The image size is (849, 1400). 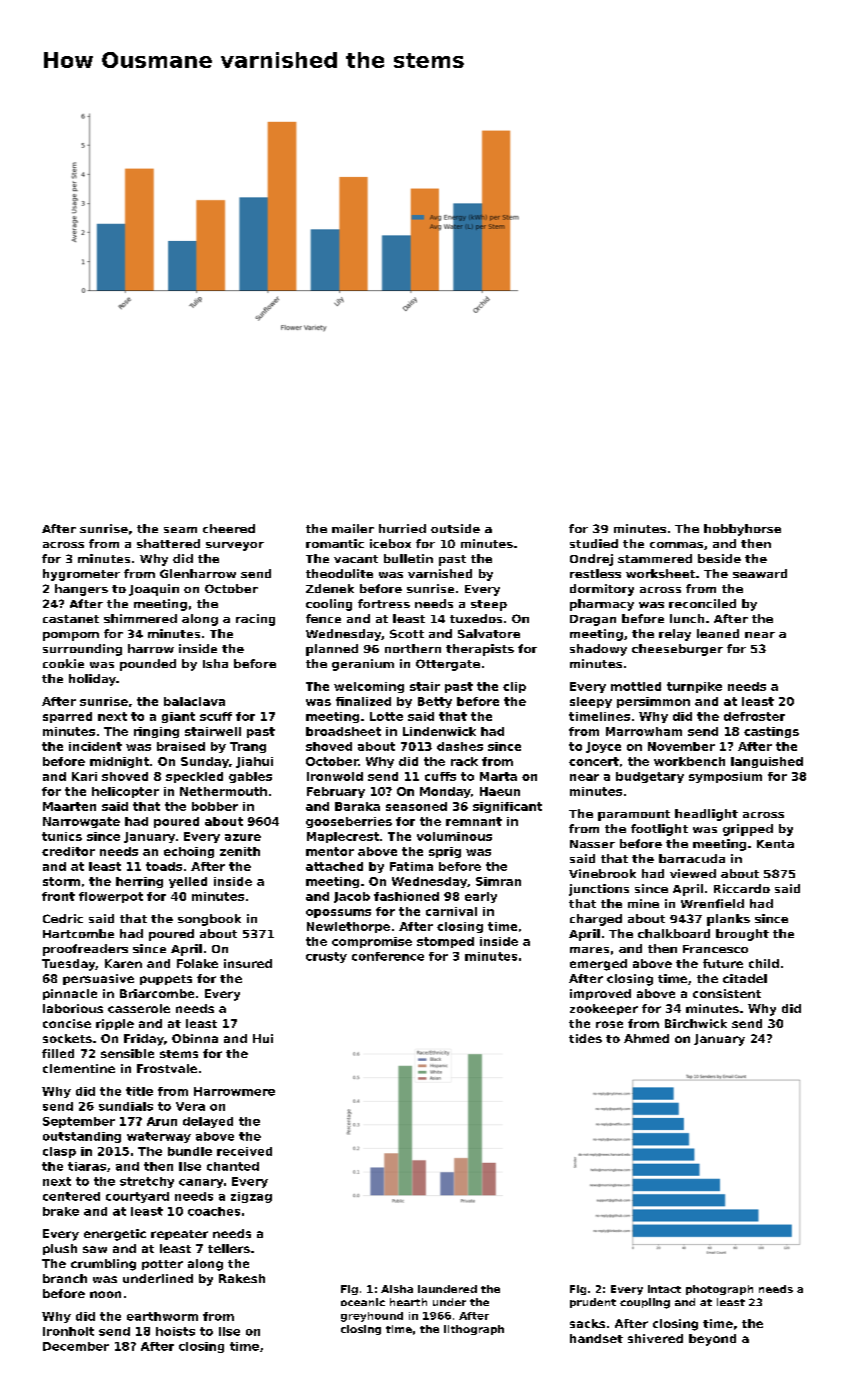 I want to click on handset, so click(x=596, y=1338).
